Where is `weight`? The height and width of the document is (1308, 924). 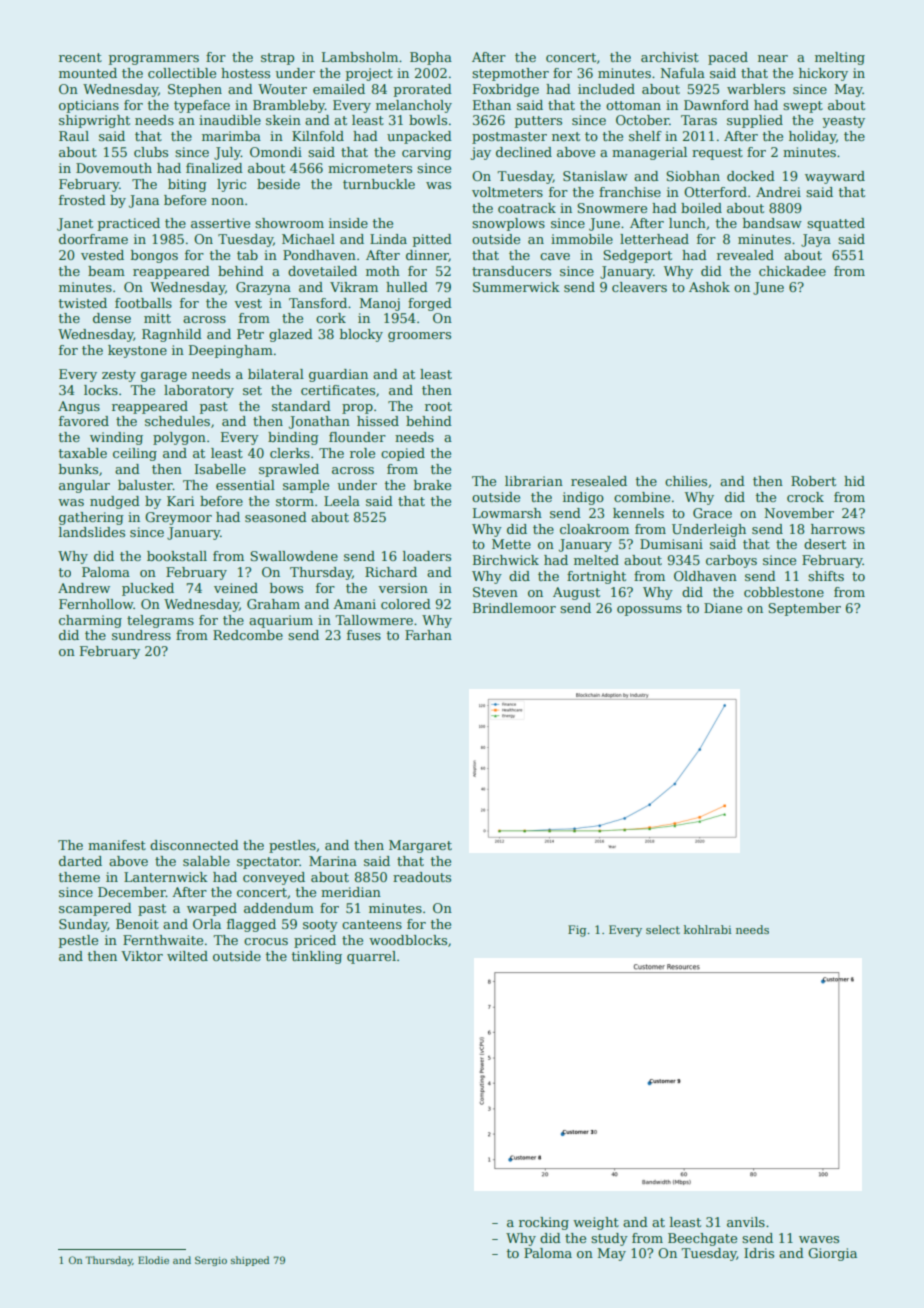 weight is located at coordinates (596, 1223).
